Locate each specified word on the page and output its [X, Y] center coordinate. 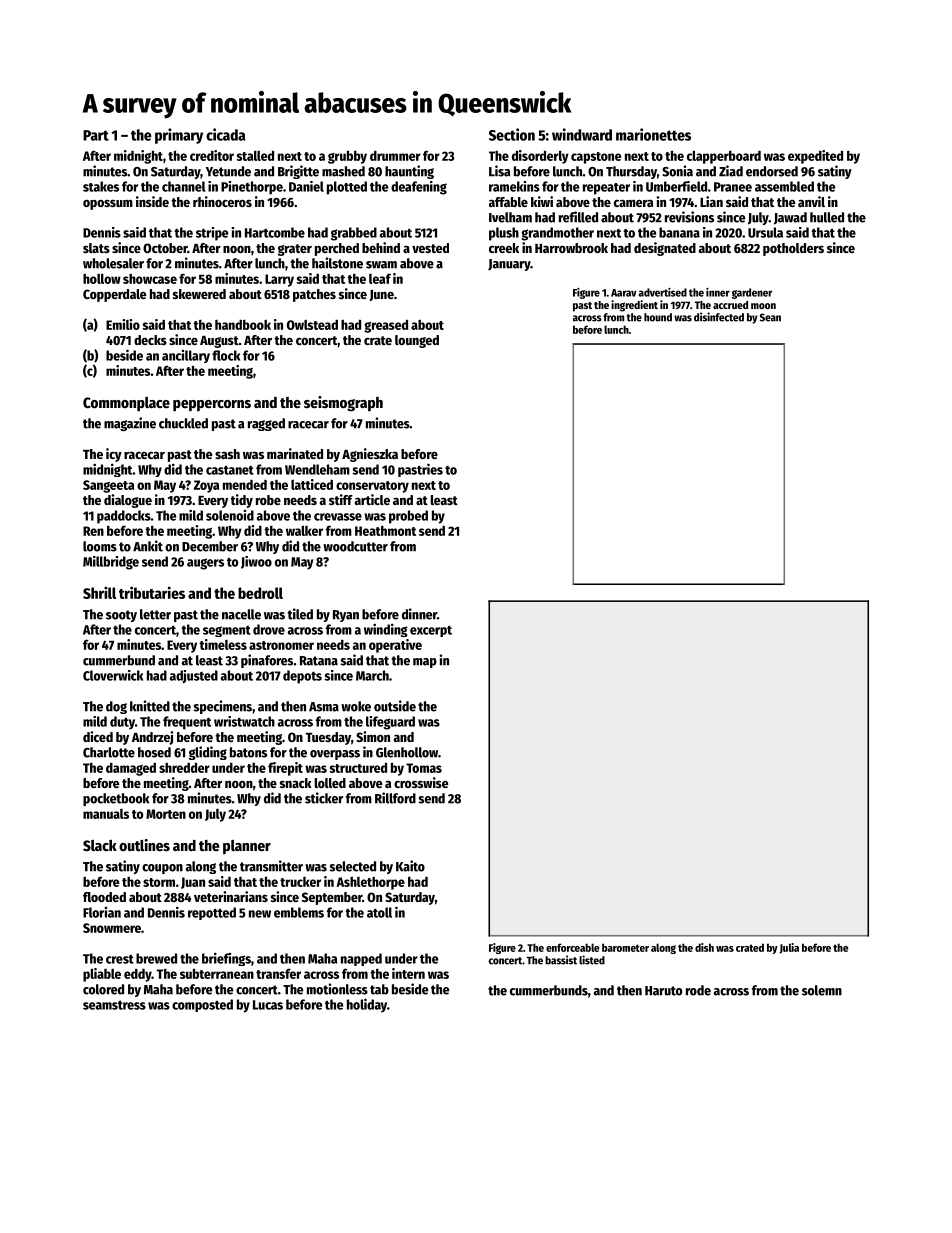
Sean [770, 317]
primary [179, 136]
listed [592, 960]
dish [704, 947]
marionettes [653, 134]
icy [114, 455]
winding [386, 630]
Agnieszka [370, 455]
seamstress [114, 1005]
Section [512, 134]
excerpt [431, 631]
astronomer [281, 645]
